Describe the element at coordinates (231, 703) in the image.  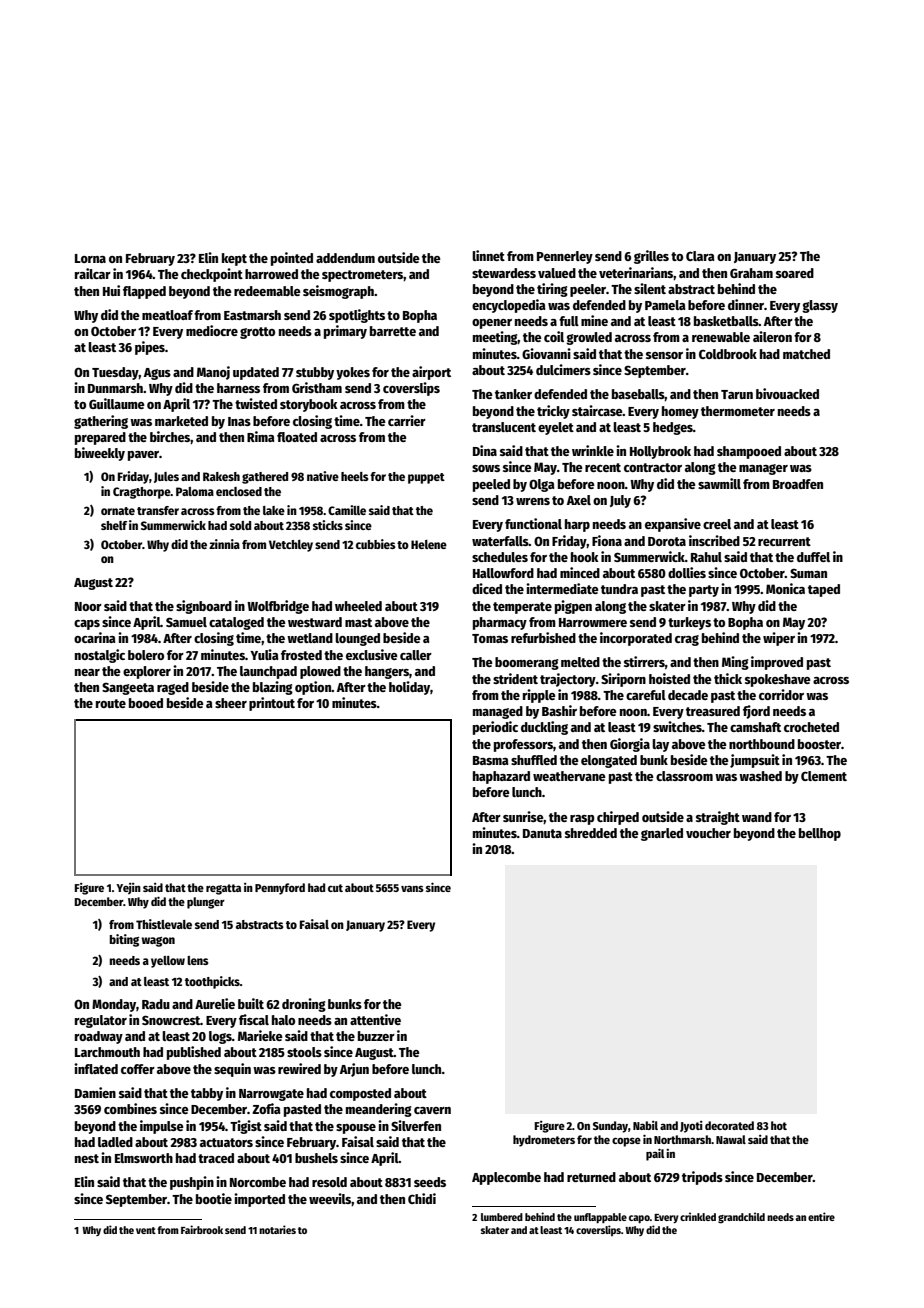
I see `sheer` at that location.
